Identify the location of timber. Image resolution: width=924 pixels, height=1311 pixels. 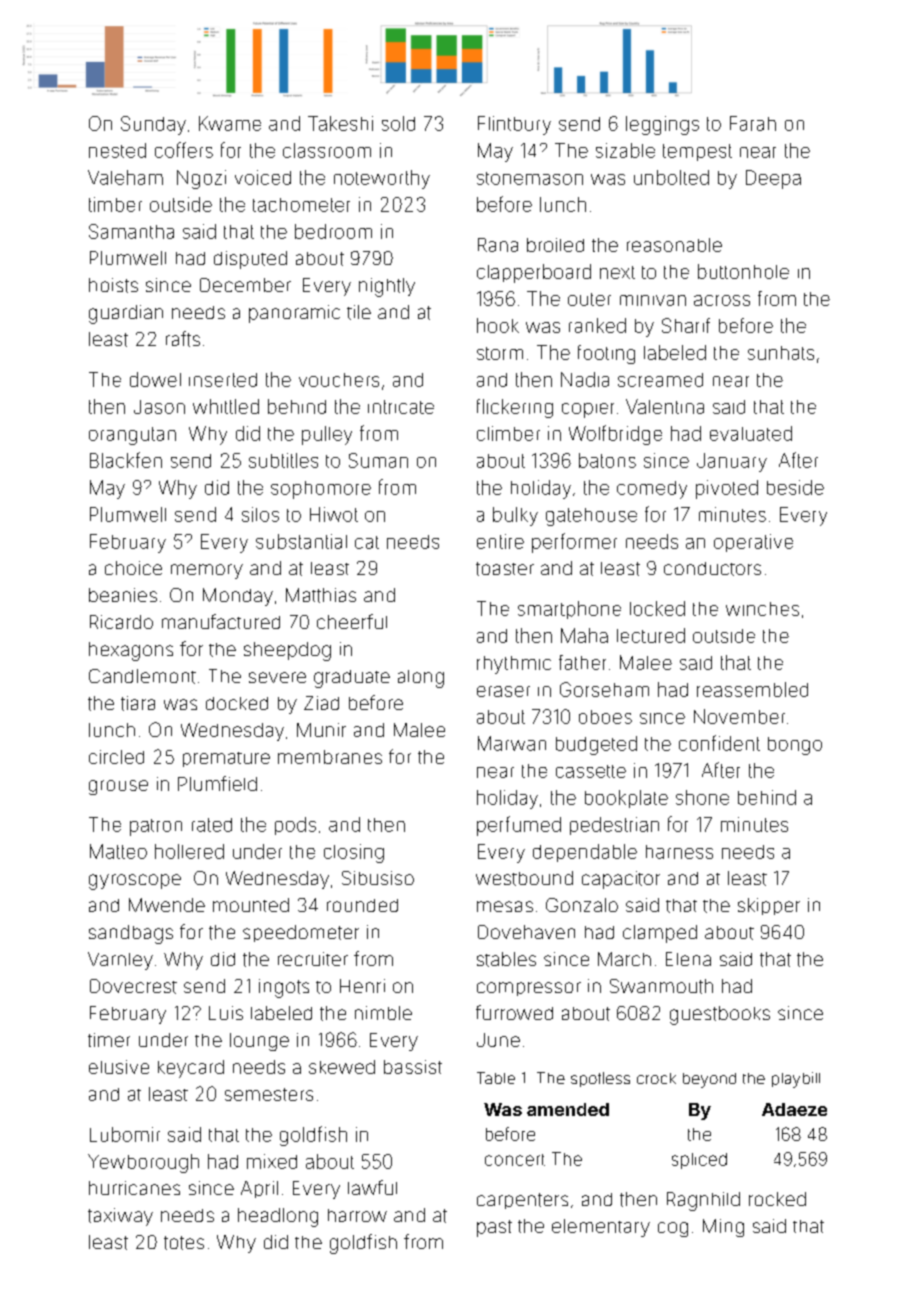
(115, 204).
